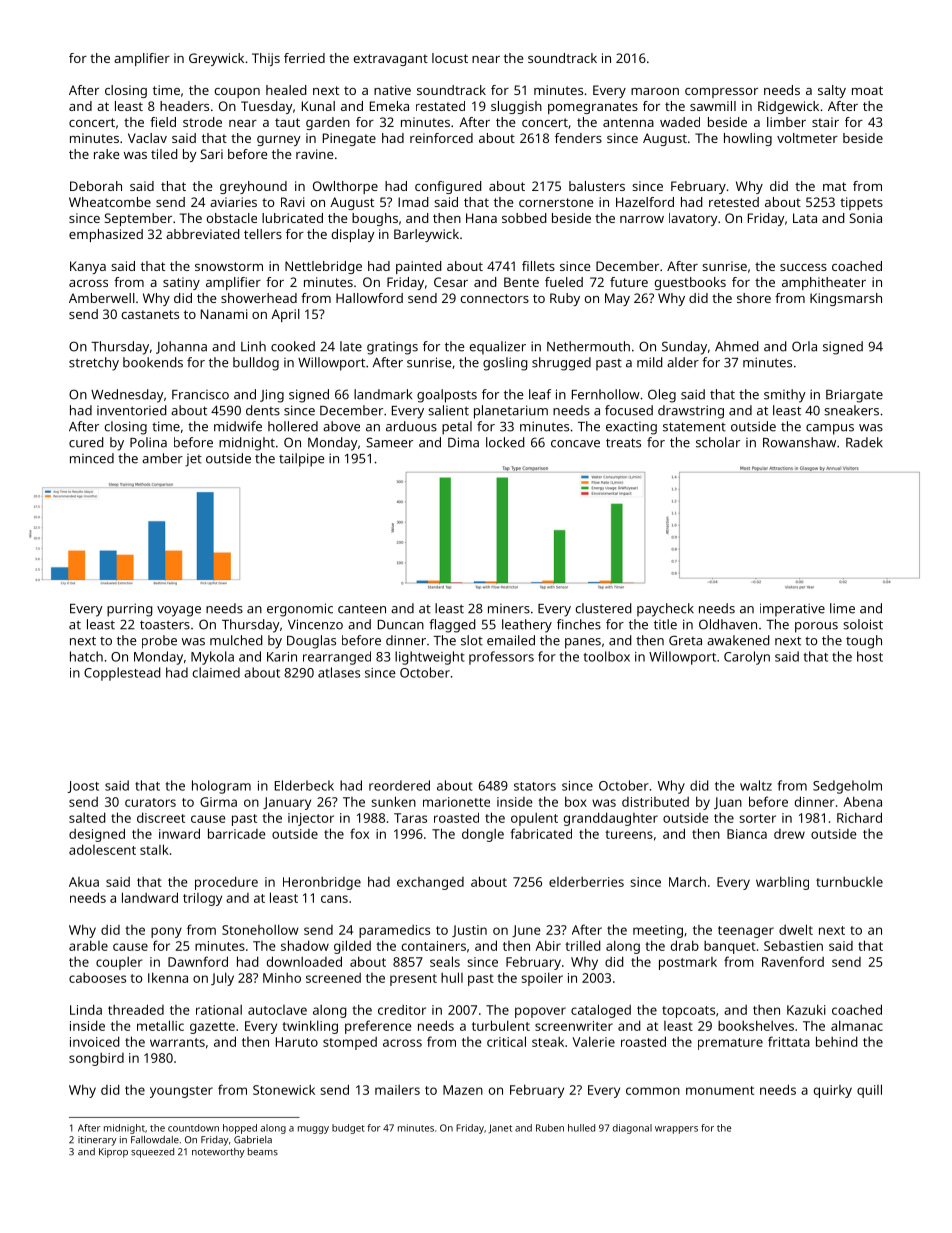 This image has height=1233, width=952. Describe the element at coordinates (165, 625) in the image. I see `toasters` at that location.
